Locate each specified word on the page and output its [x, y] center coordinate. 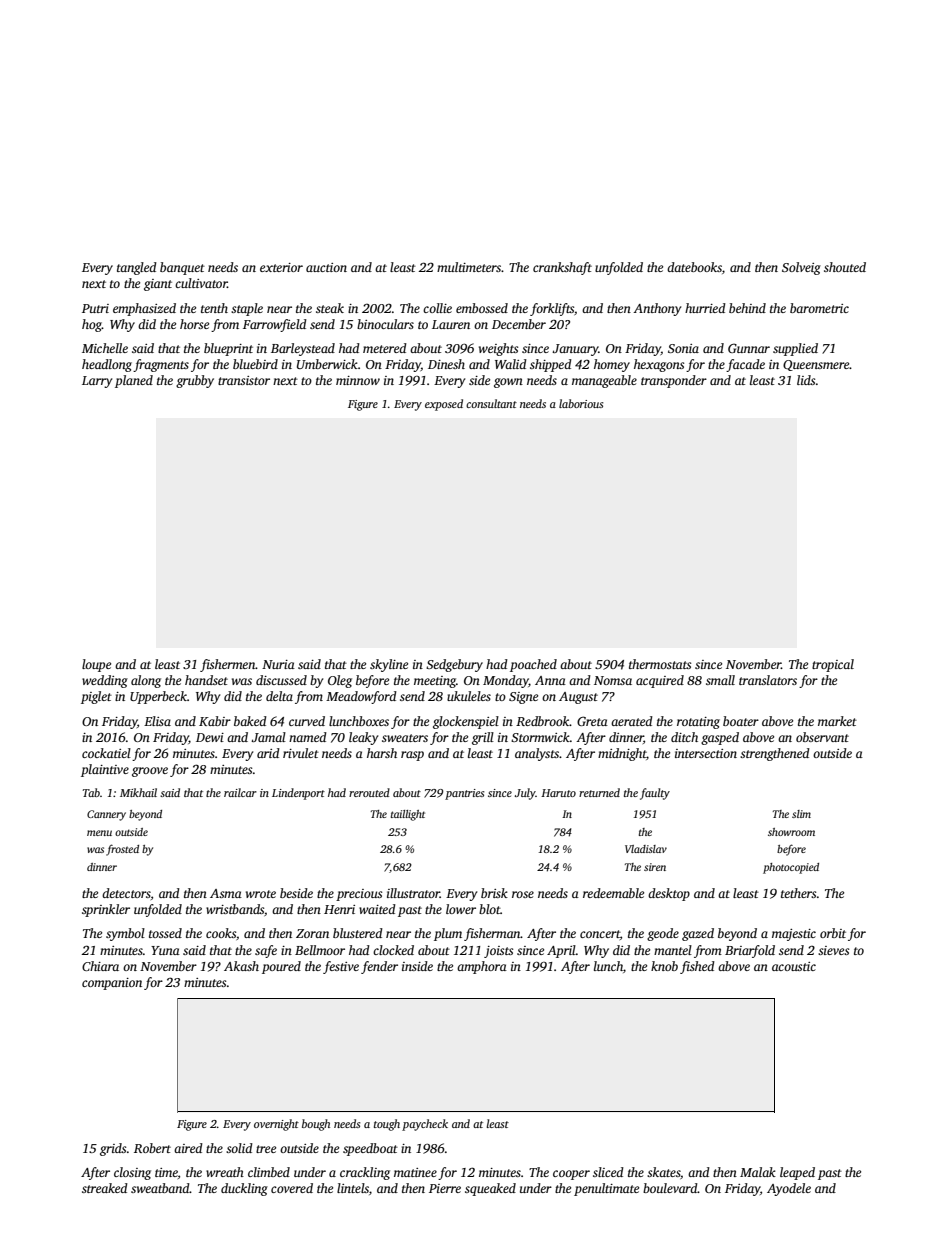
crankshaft [562, 268]
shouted [845, 267]
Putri [95, 308]
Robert [152, 1148]
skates [663, 1172]
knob [664, 966]
